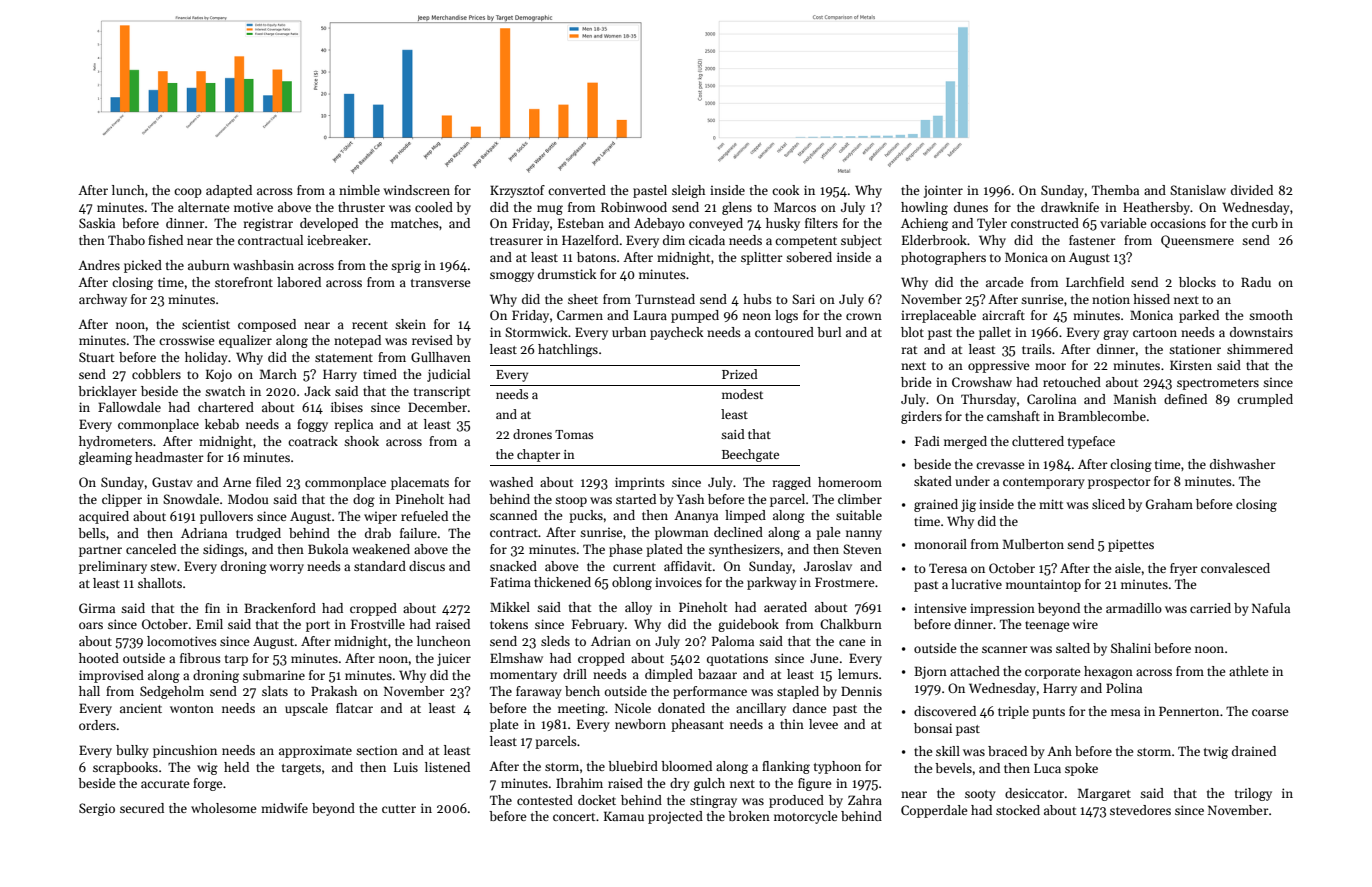 The height and width of the screenshot is (887, 1372). I want to click on filed, so click(268, 482).
